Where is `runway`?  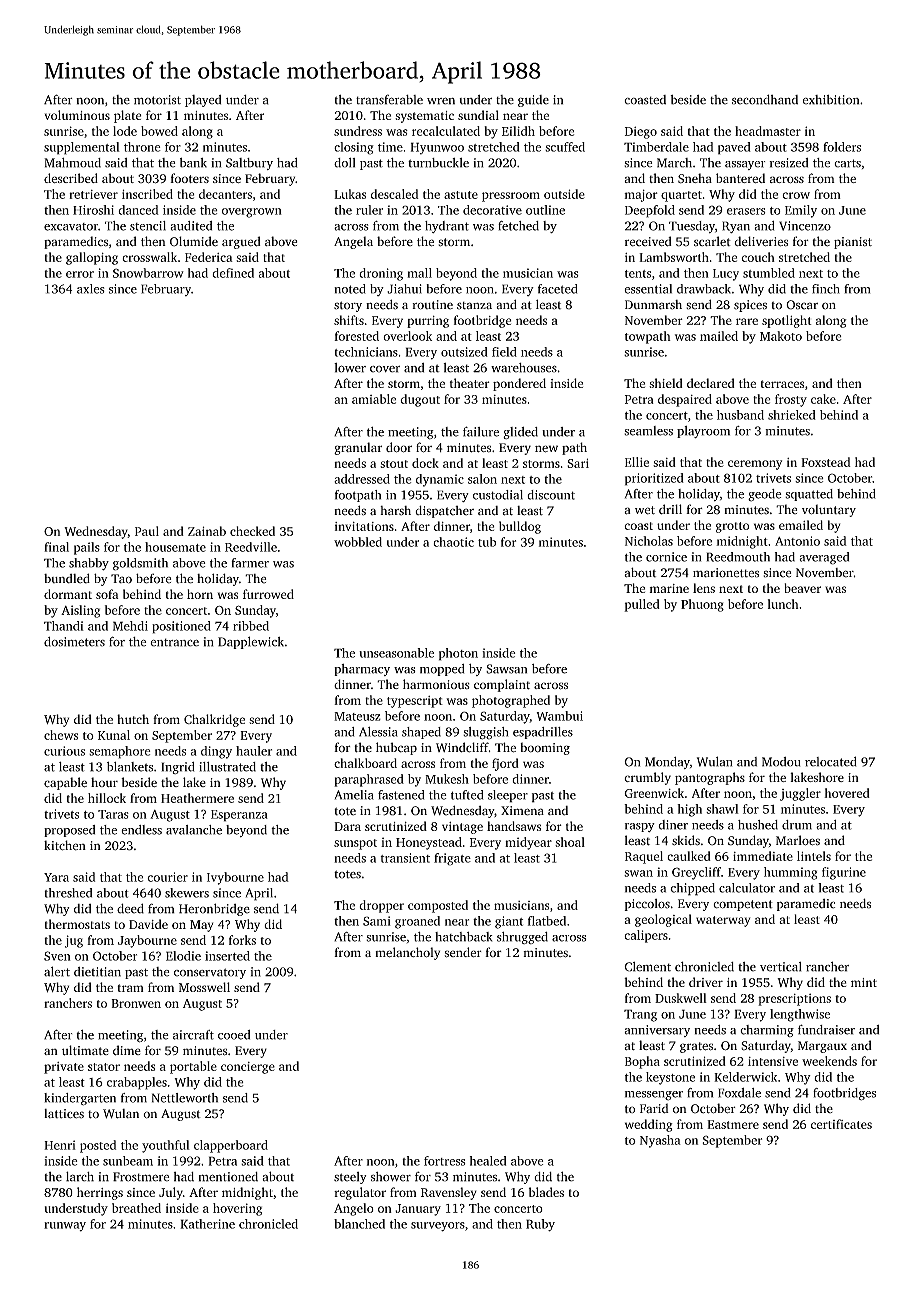 runway is located at coordinates (65, 1227).
